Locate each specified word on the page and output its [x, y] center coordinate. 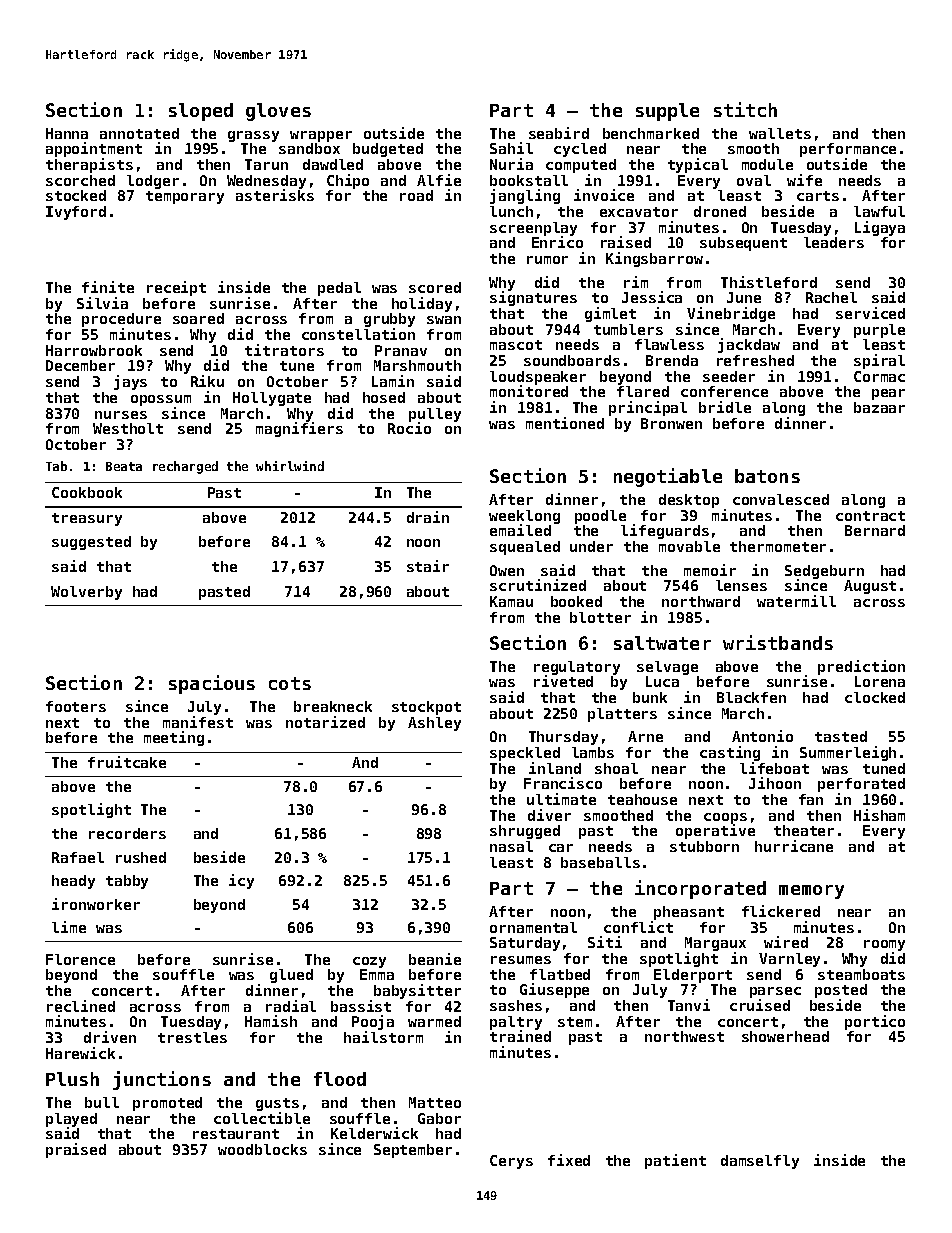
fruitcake [127, 762]
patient [675, 1161]
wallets [780, 133]
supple [667, 112]
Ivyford [76, 213]
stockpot [426, 708]
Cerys [511, 1162]
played [71, 1120]
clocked [875, 697]
